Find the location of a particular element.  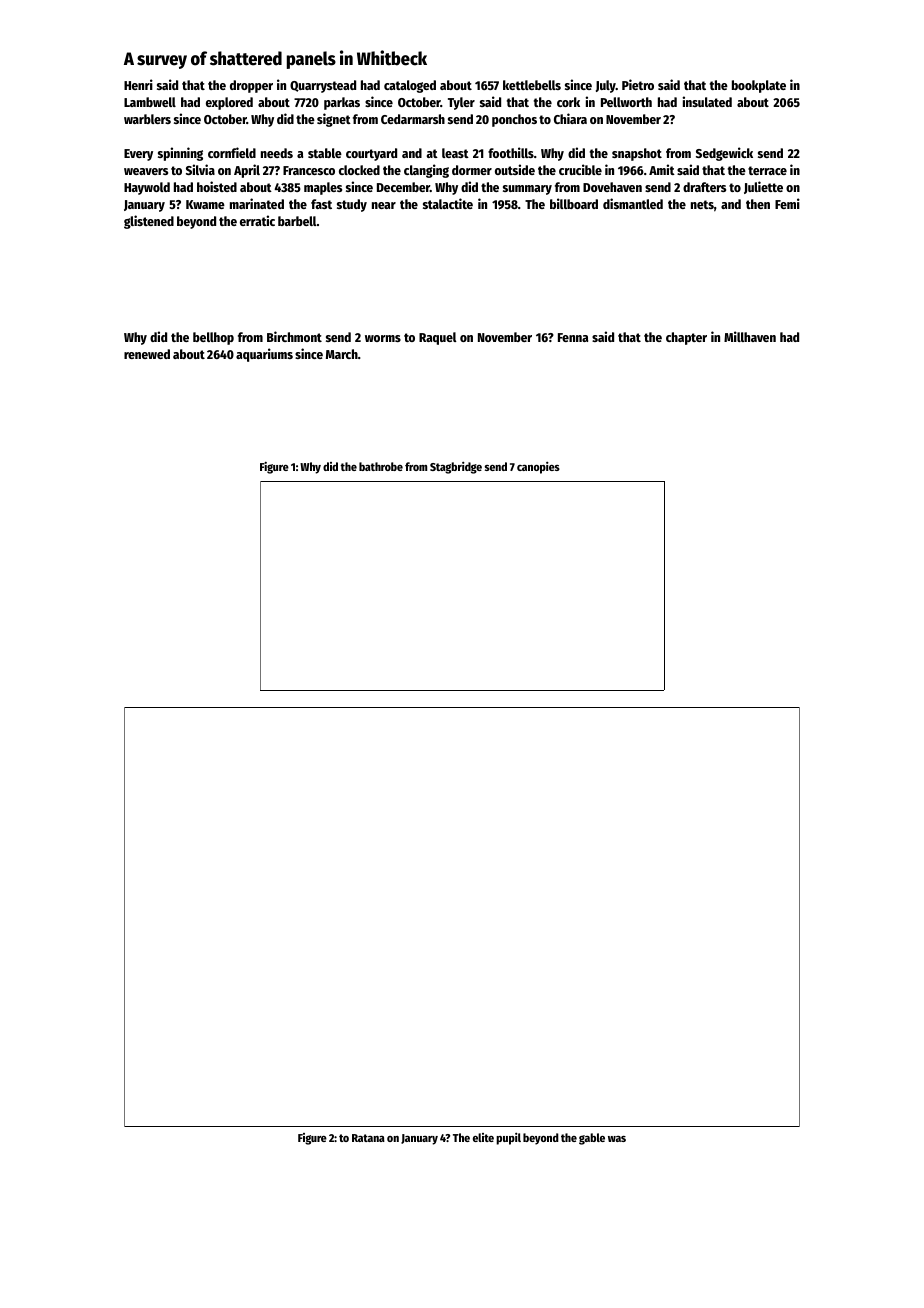

was is located at coordinates (617, 1139).
